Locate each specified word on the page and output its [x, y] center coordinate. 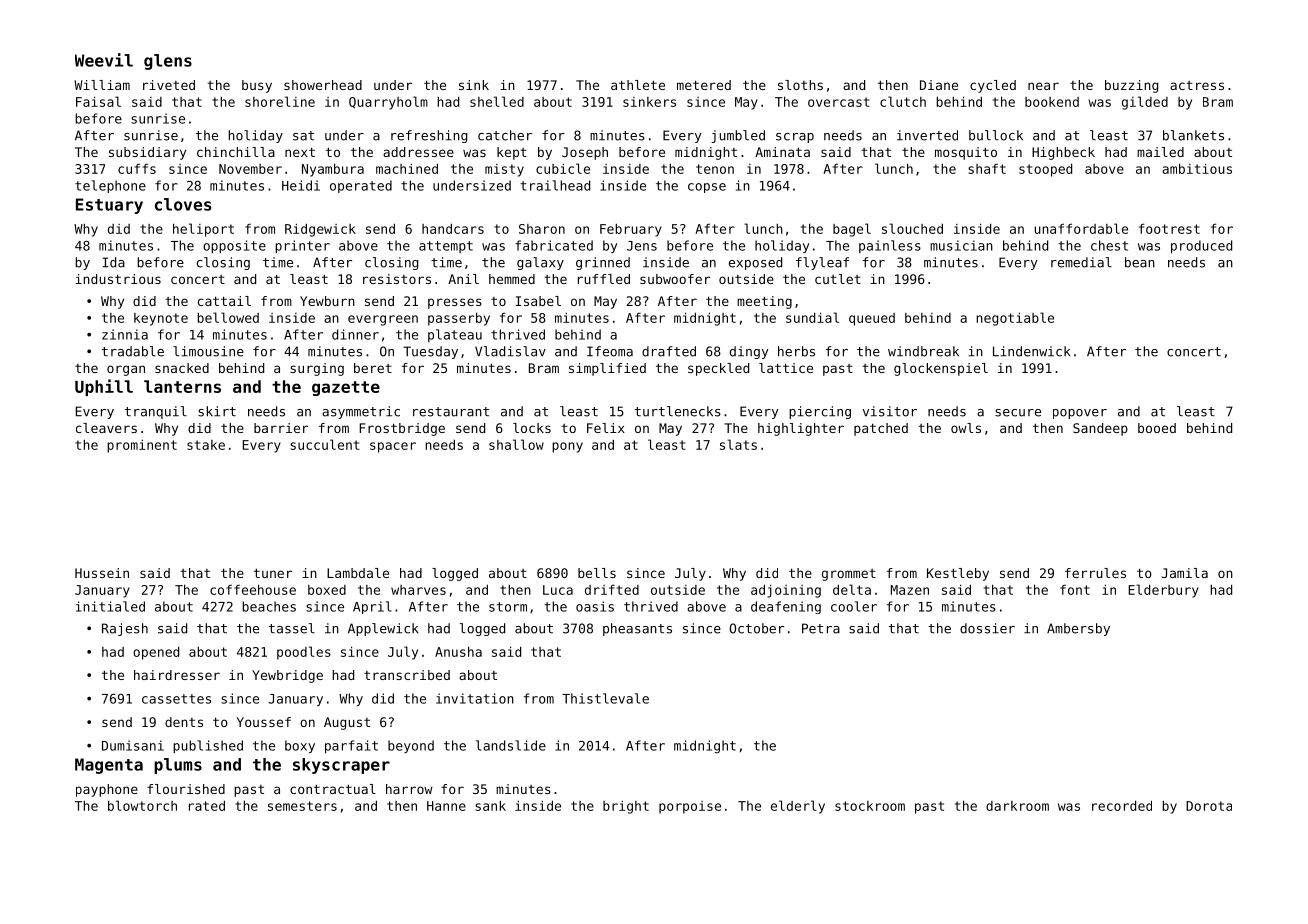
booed [1157, 428]
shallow [516, 444]
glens [168, 62]
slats [738, 444]
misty [504, 170]
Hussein [102, 573]
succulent [325, 444]
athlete [638, 85]
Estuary [109, 206]
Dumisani [133, 745]
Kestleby [958, 574]
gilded [1145, 103]
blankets [1193, 135]
